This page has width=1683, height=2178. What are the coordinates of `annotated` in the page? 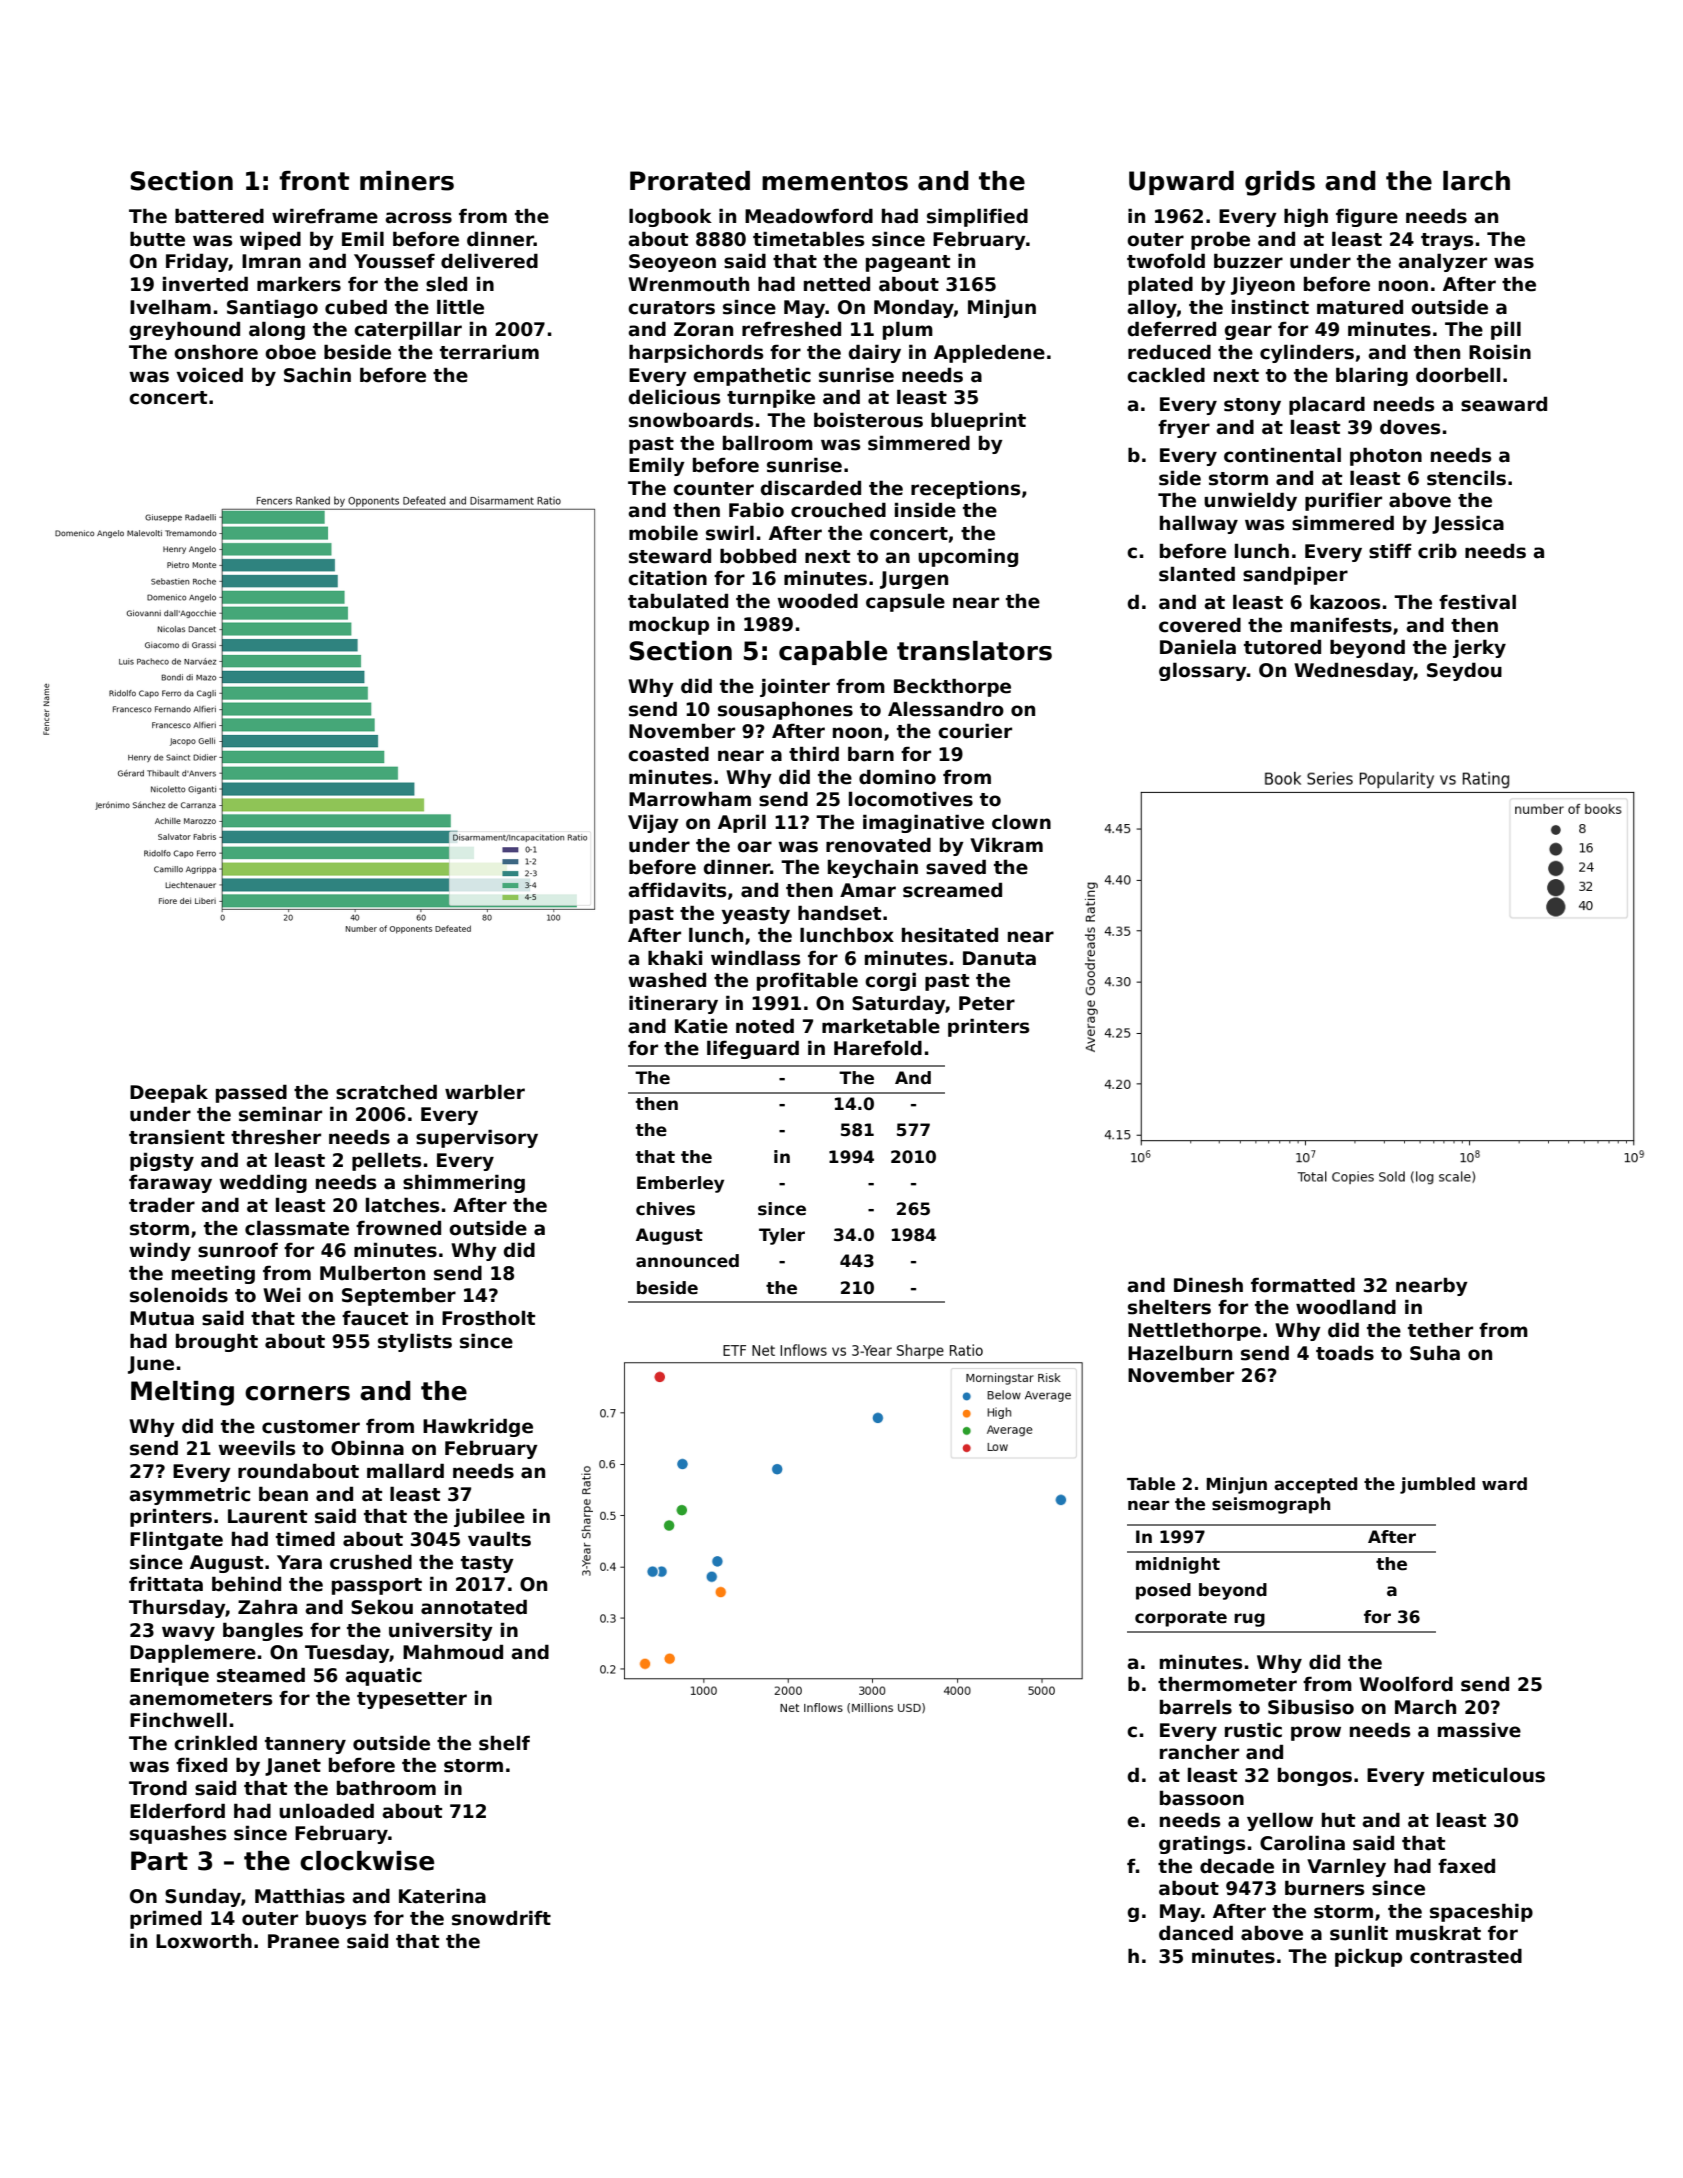 It's located at (474, 1607).
